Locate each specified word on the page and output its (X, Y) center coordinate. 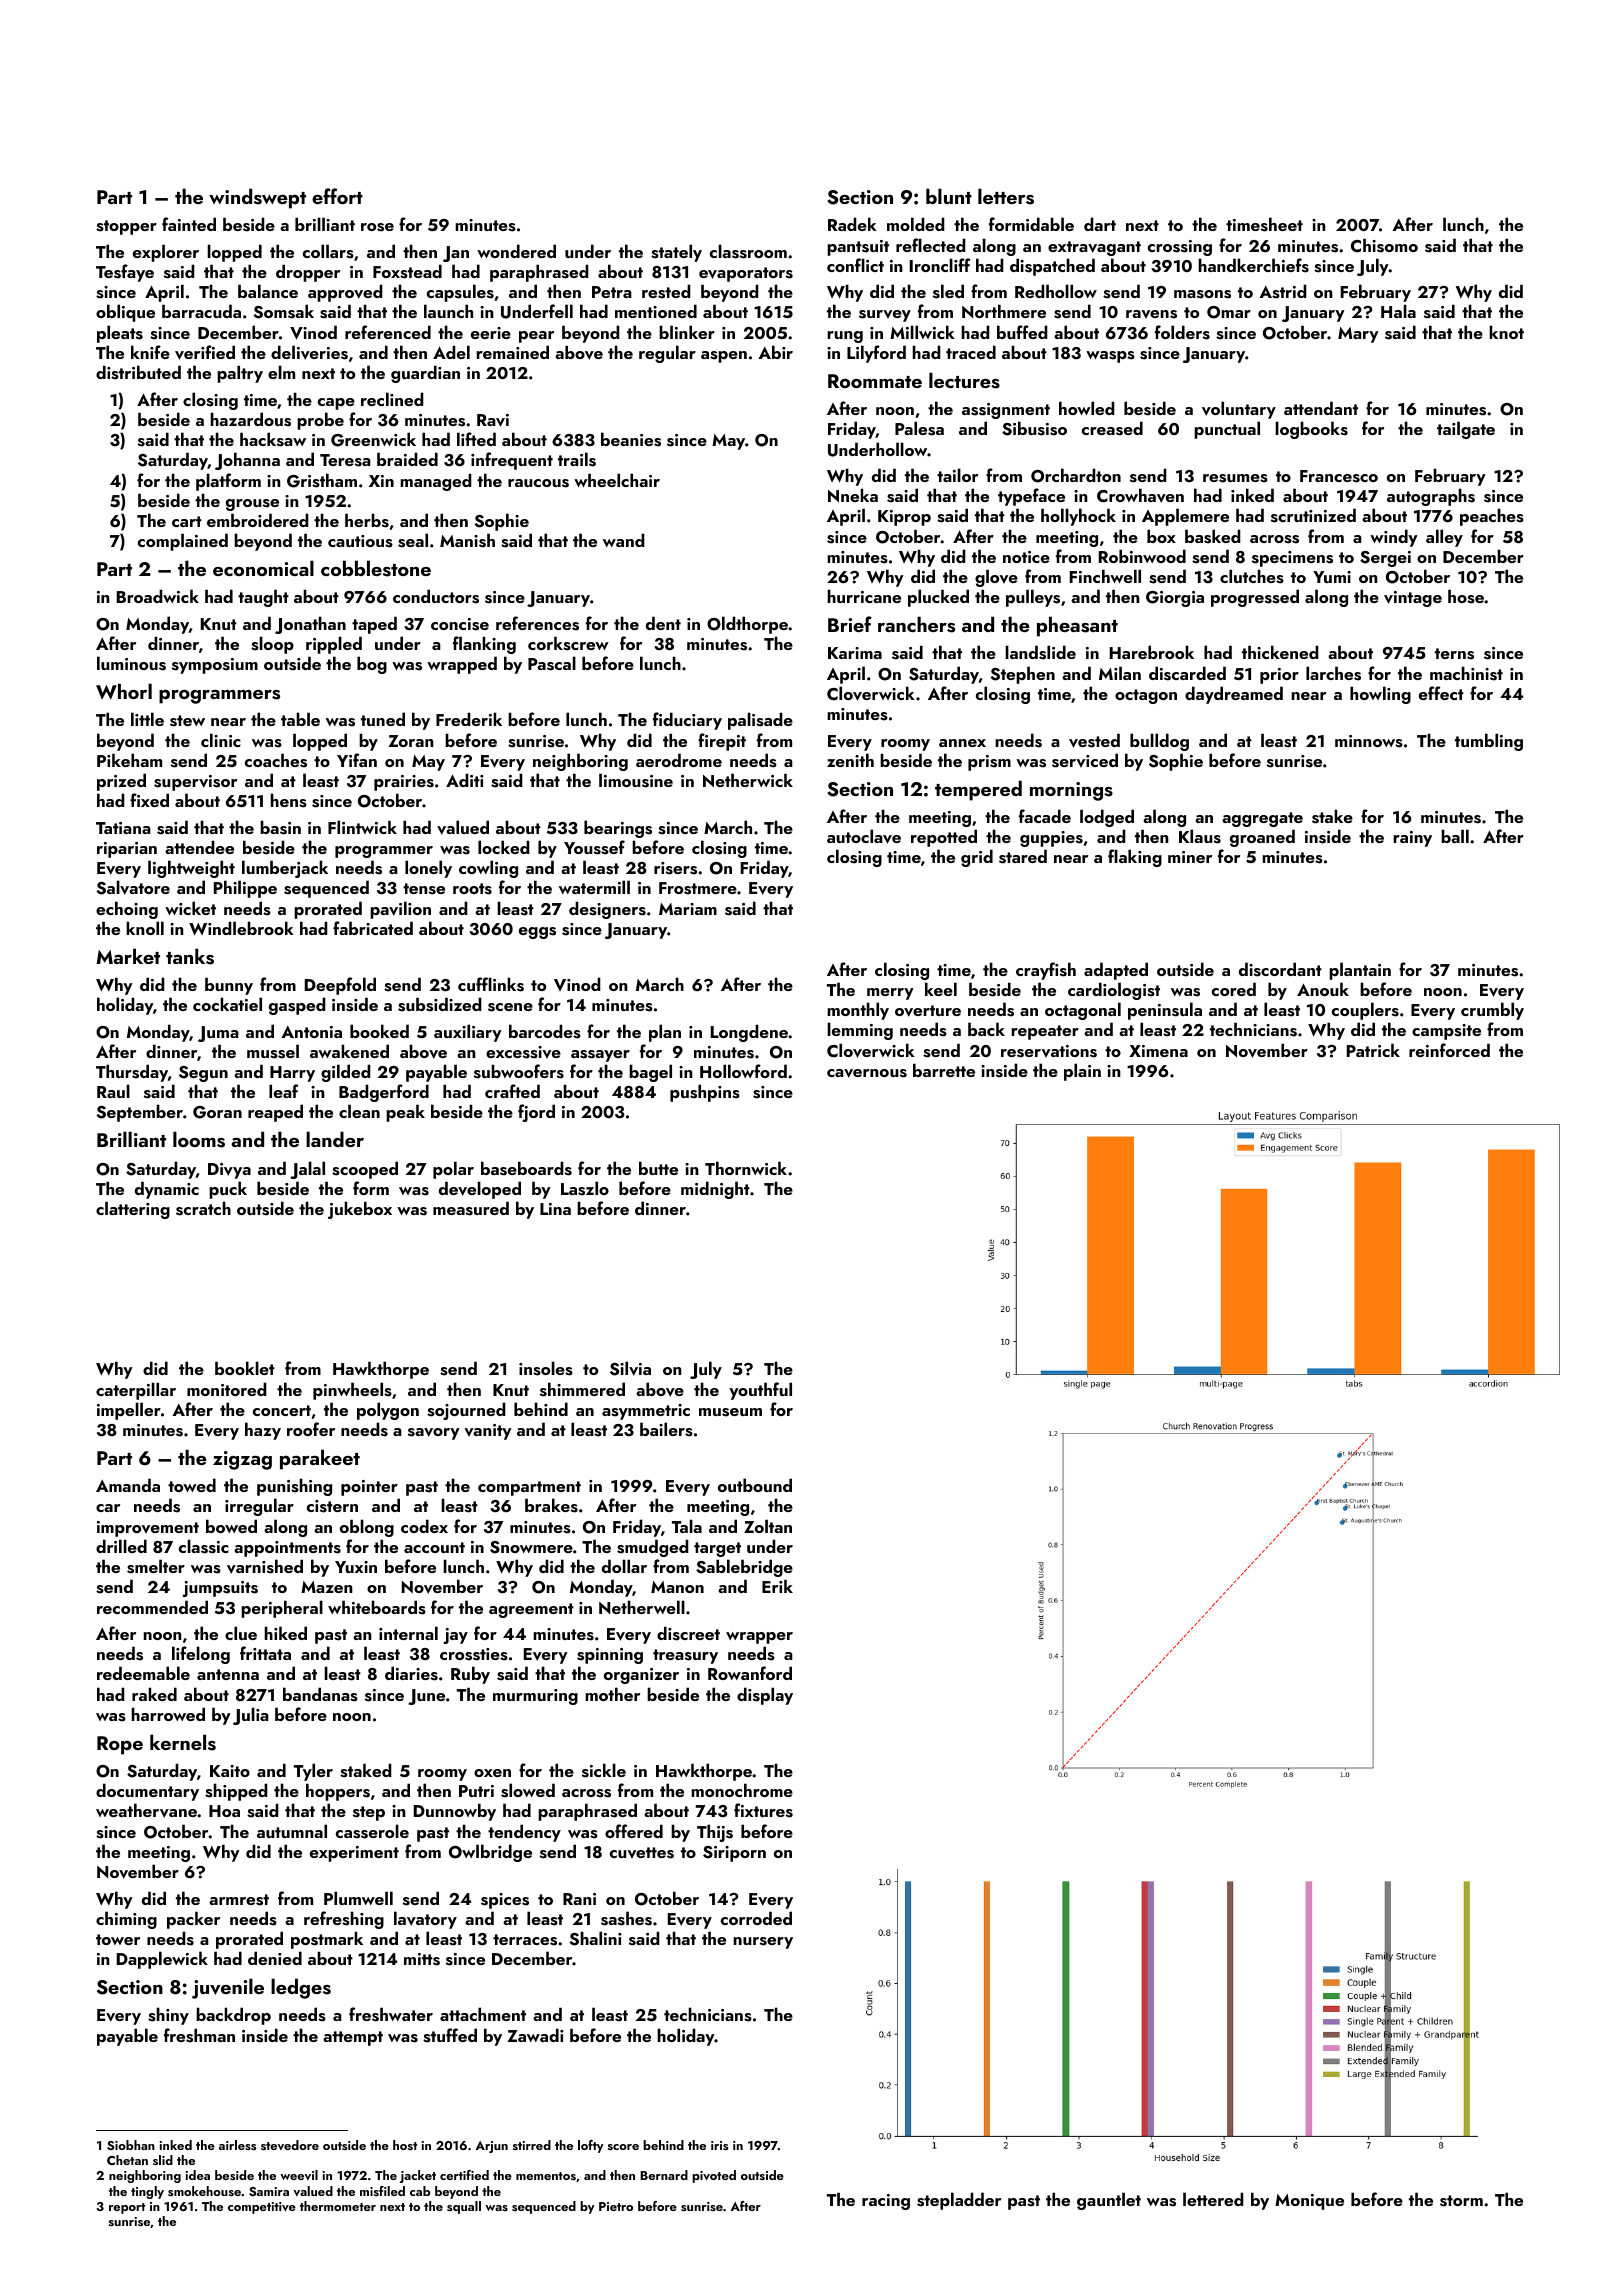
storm (1461, 2201)
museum (730, 1412)
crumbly (1492, 1011)
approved (345, 293)
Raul (113, 1091)
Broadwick (158, 596)
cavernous (867, 1073)
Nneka (853, 495)
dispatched (1052, 267)
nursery (763, 1943)
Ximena (1158, 1051)
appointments (287, 1549)
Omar (1229, 312)
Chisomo (1384, 245)
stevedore (290, 2145)
